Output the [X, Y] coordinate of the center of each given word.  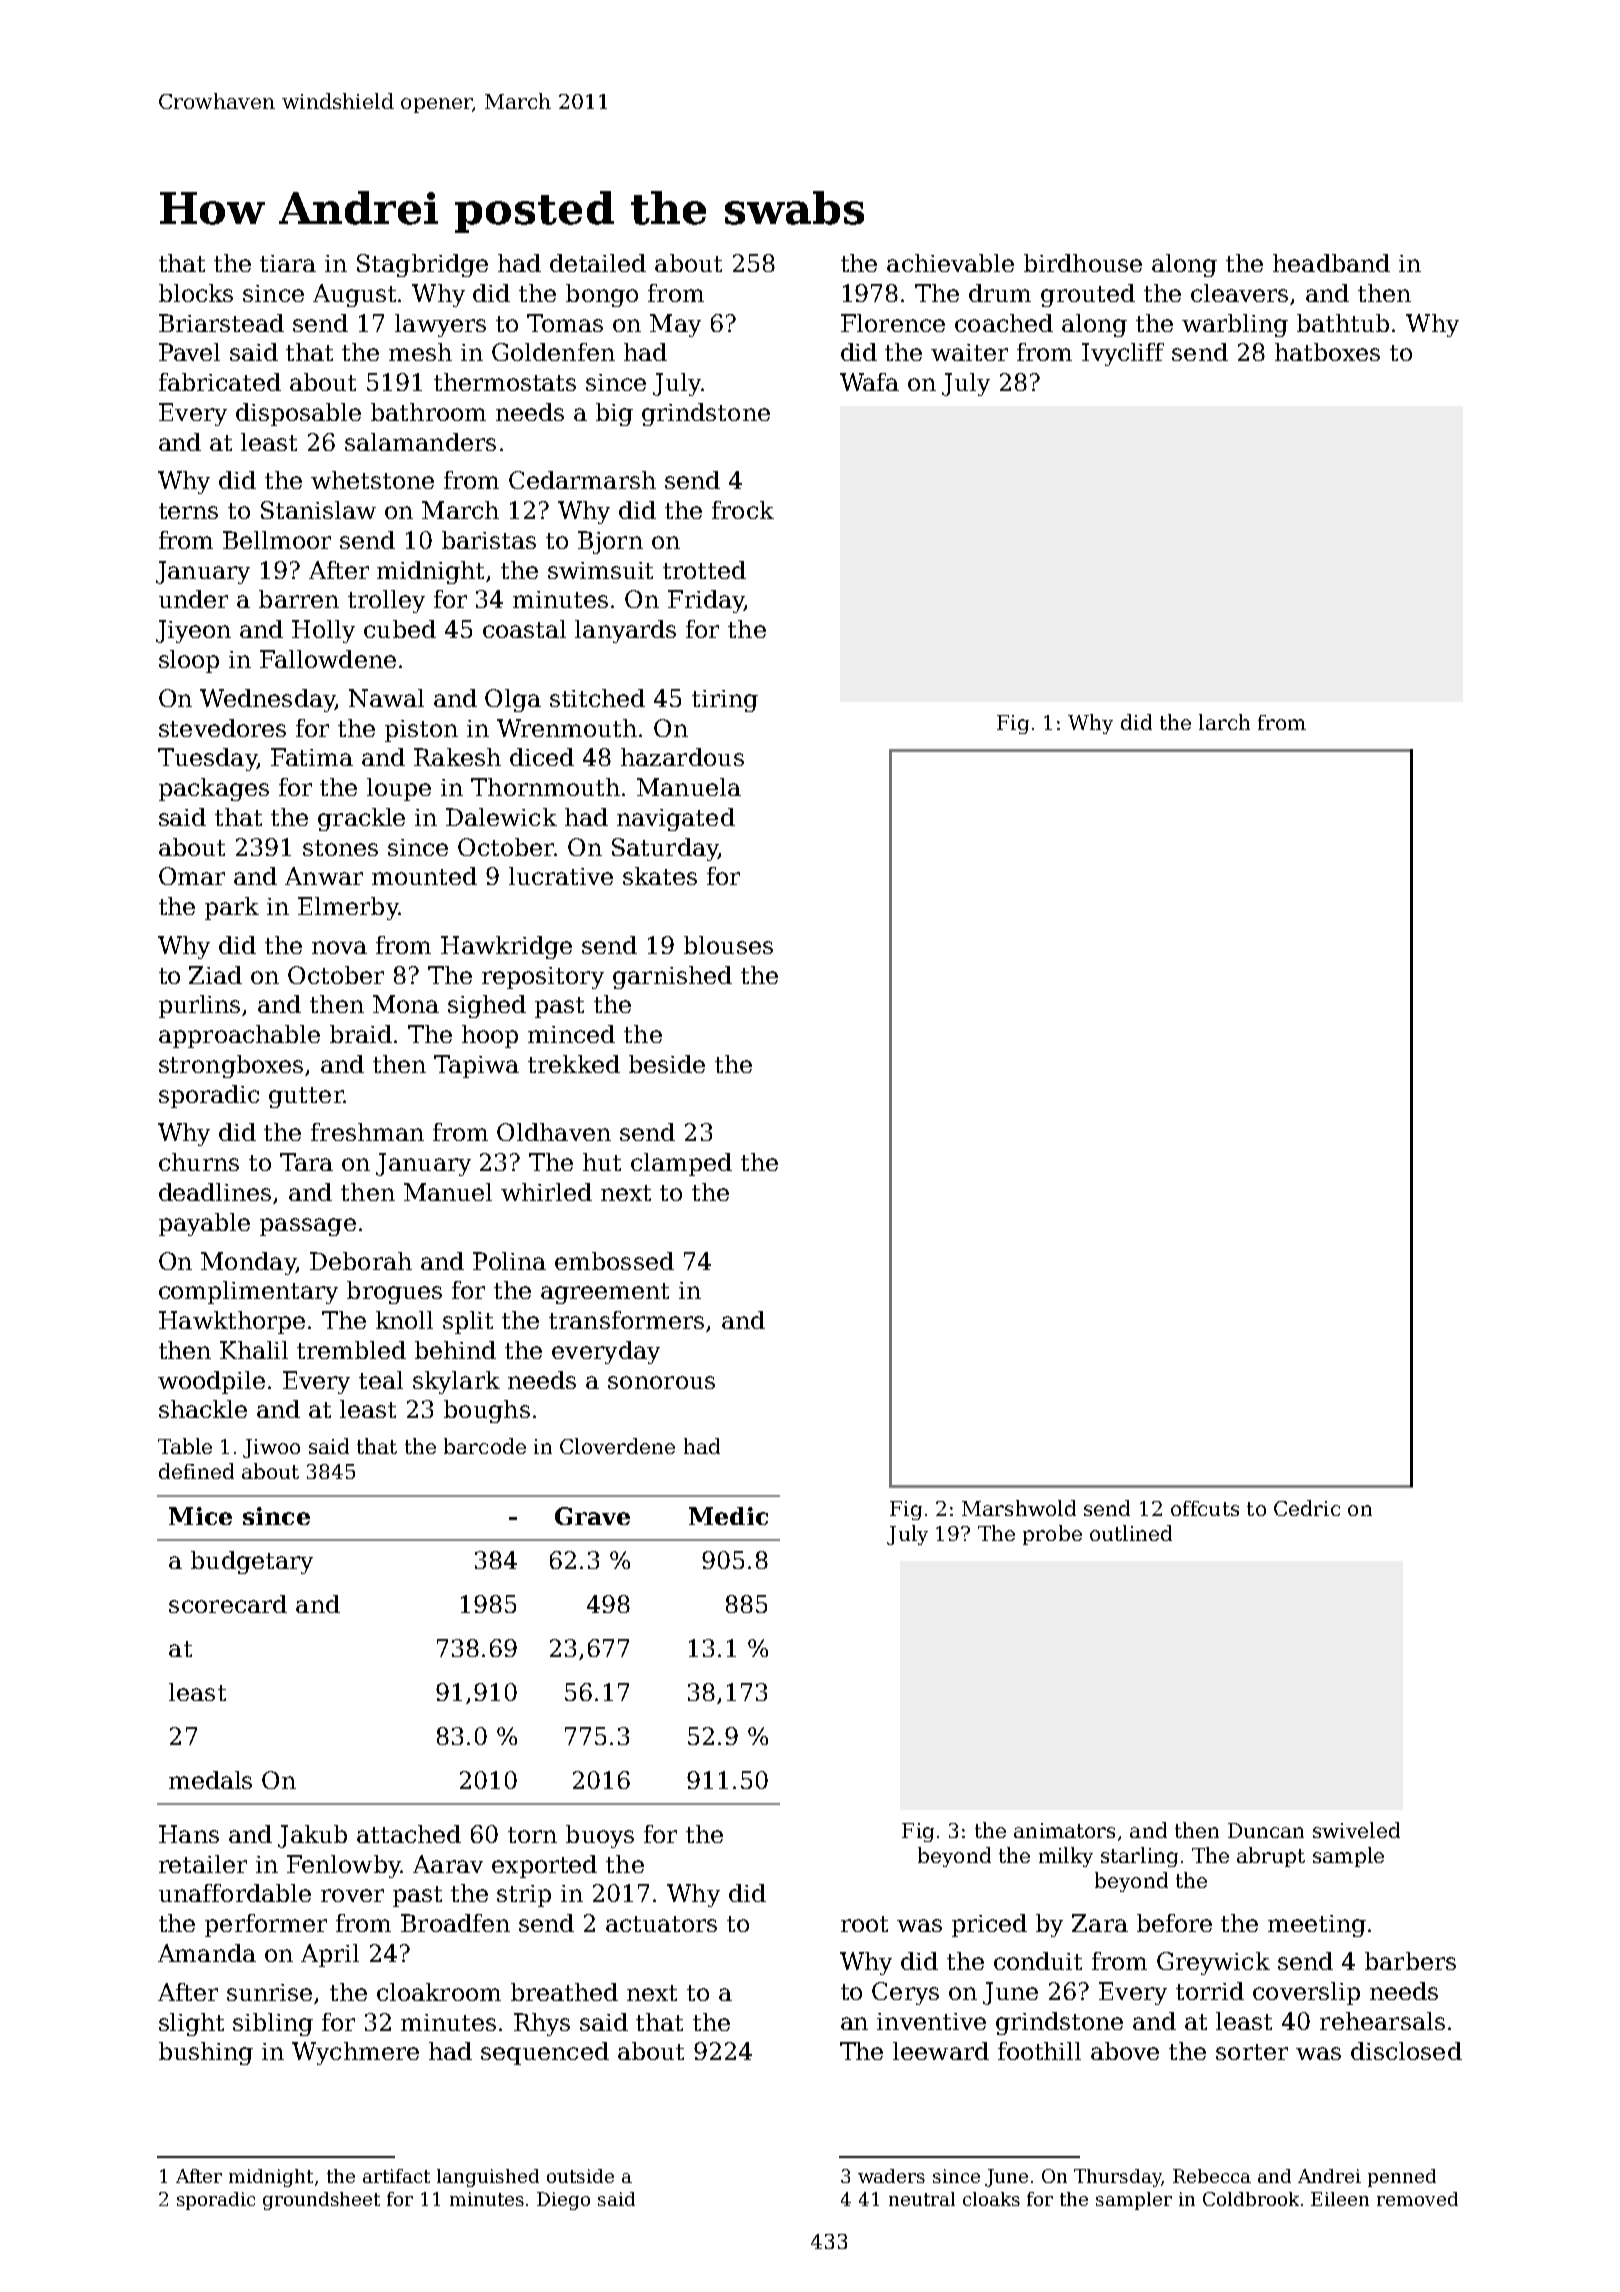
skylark [456, 1382]
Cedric [1307, 1508]
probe [1052, 1535]
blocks [196, 293]
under [193, 599]
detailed [598, 263]
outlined [1131, 1533]
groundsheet [321, 2201]
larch [1224, 722]
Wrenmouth [567, 728]
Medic [728, 1516]
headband [1331, 263]
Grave [592, 1516]
